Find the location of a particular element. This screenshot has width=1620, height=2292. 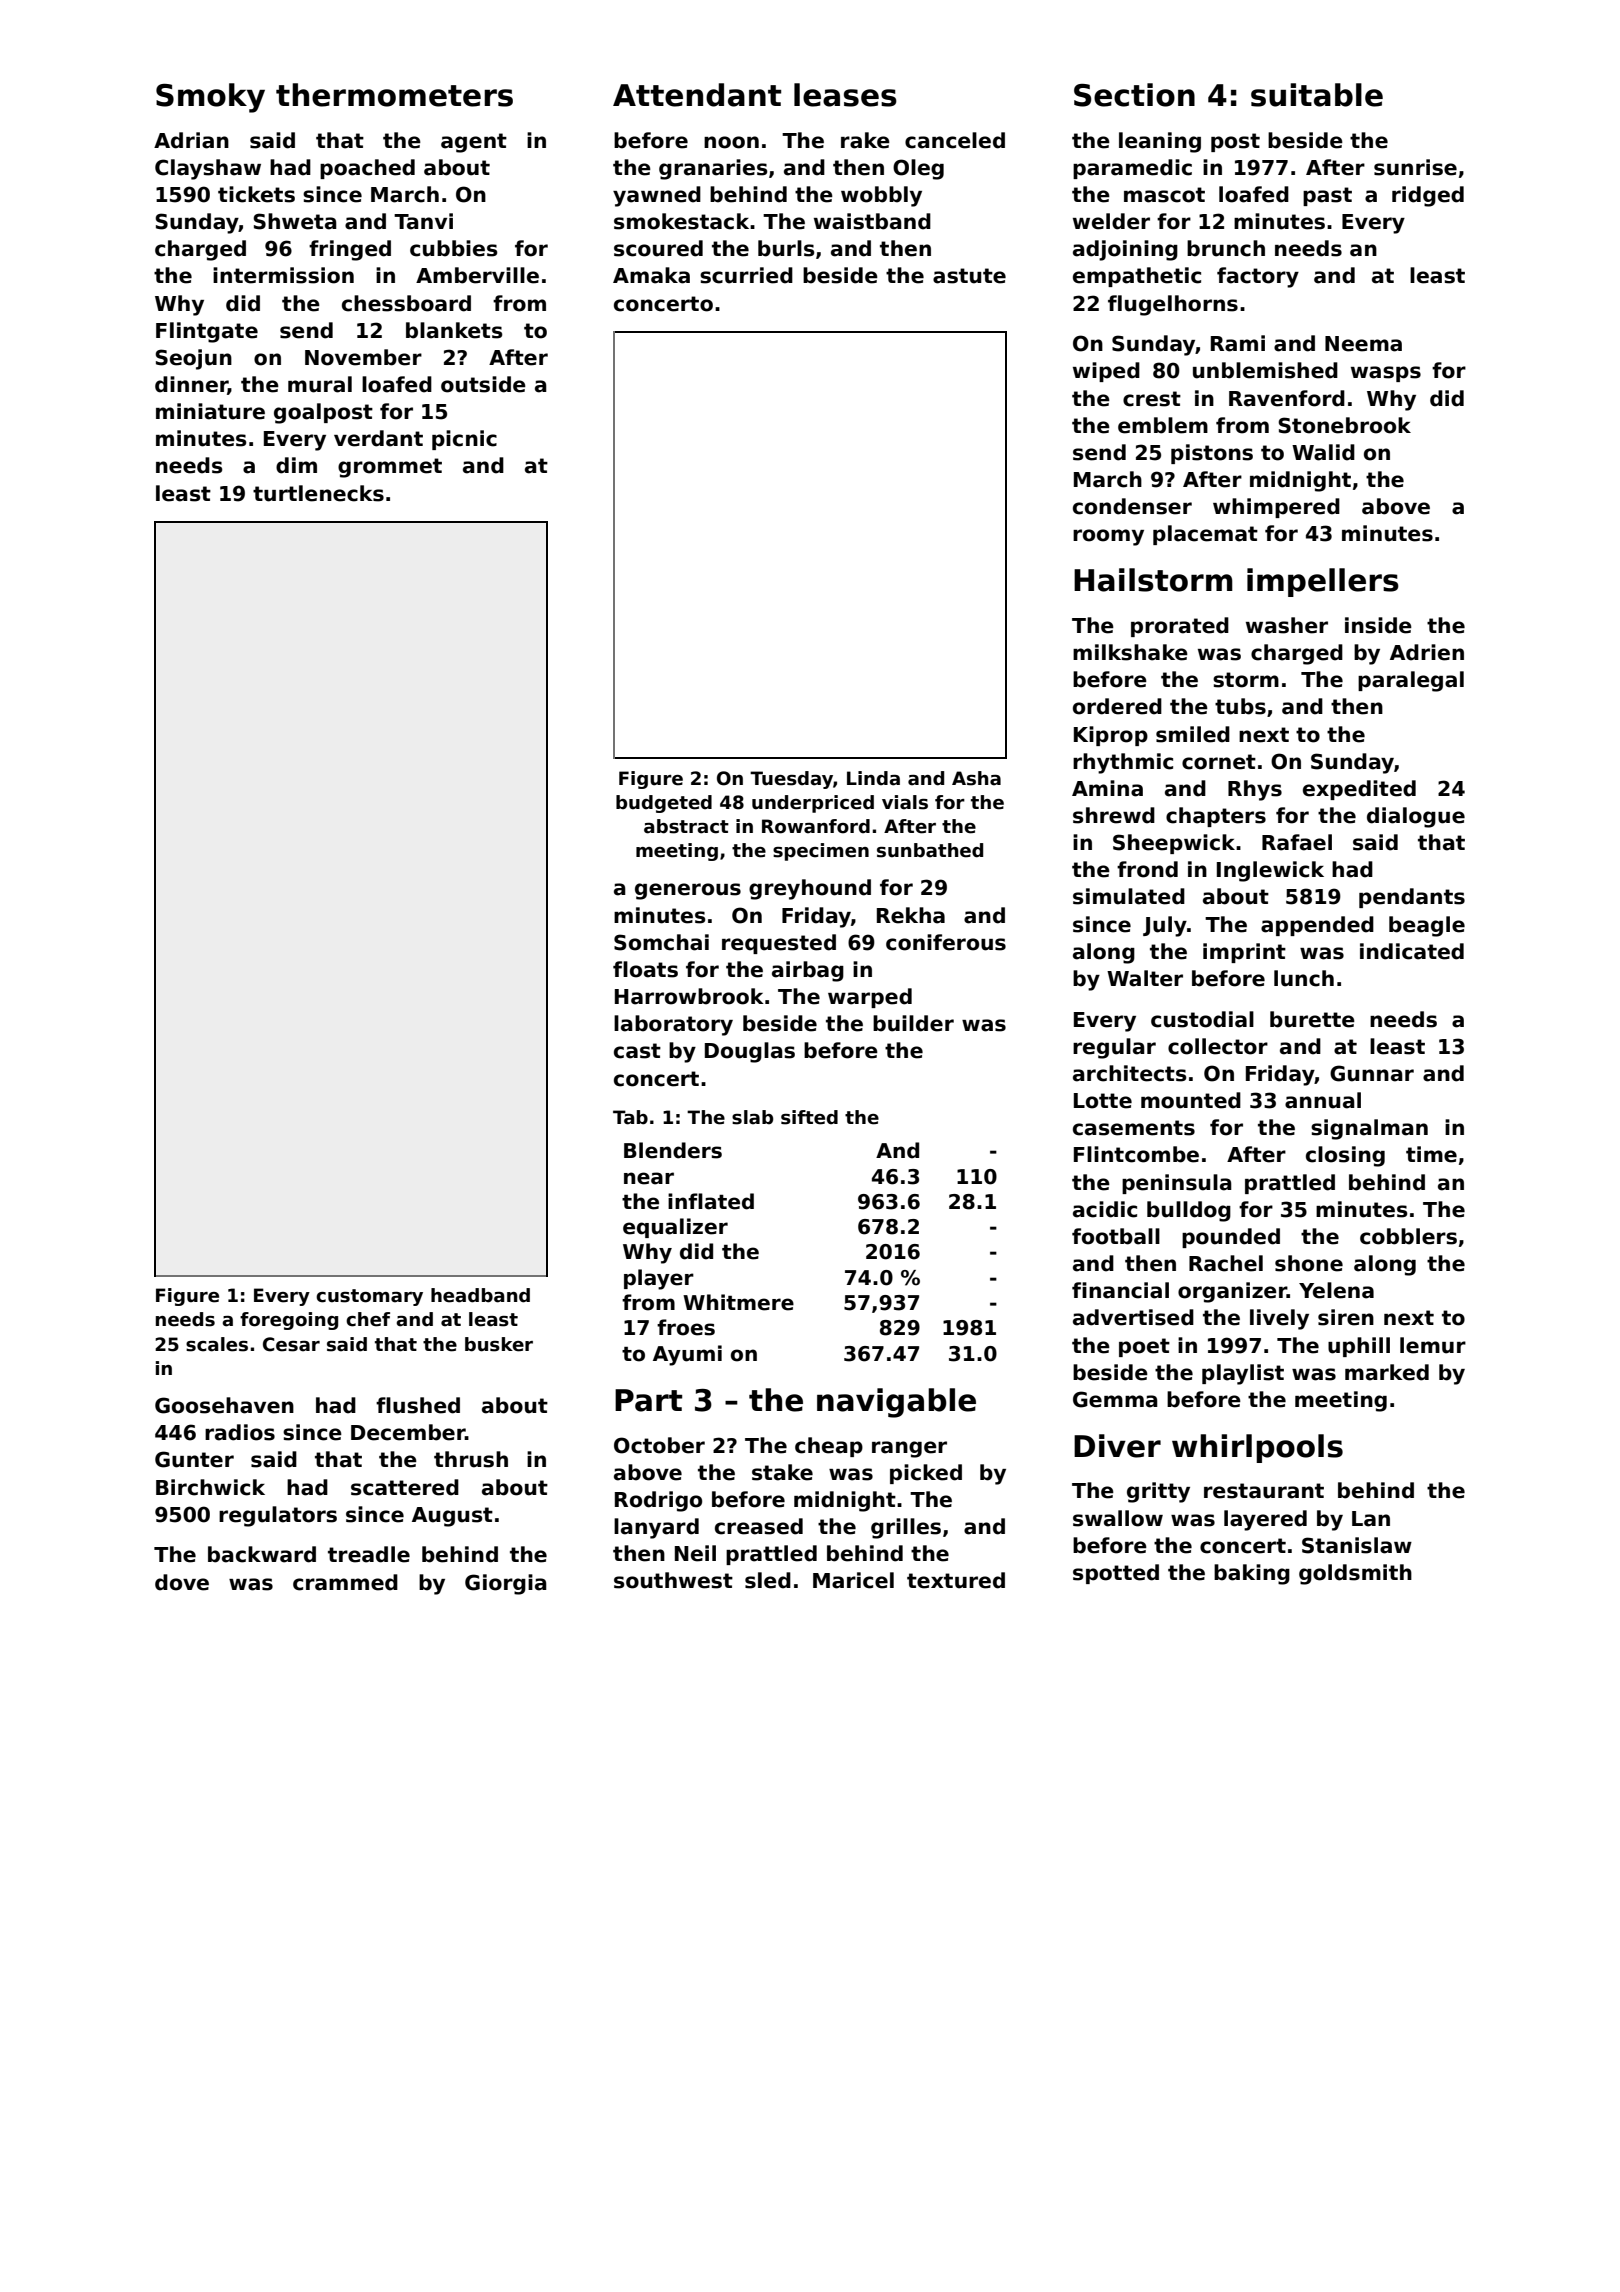

leases is located at coordinates (845, 95).
